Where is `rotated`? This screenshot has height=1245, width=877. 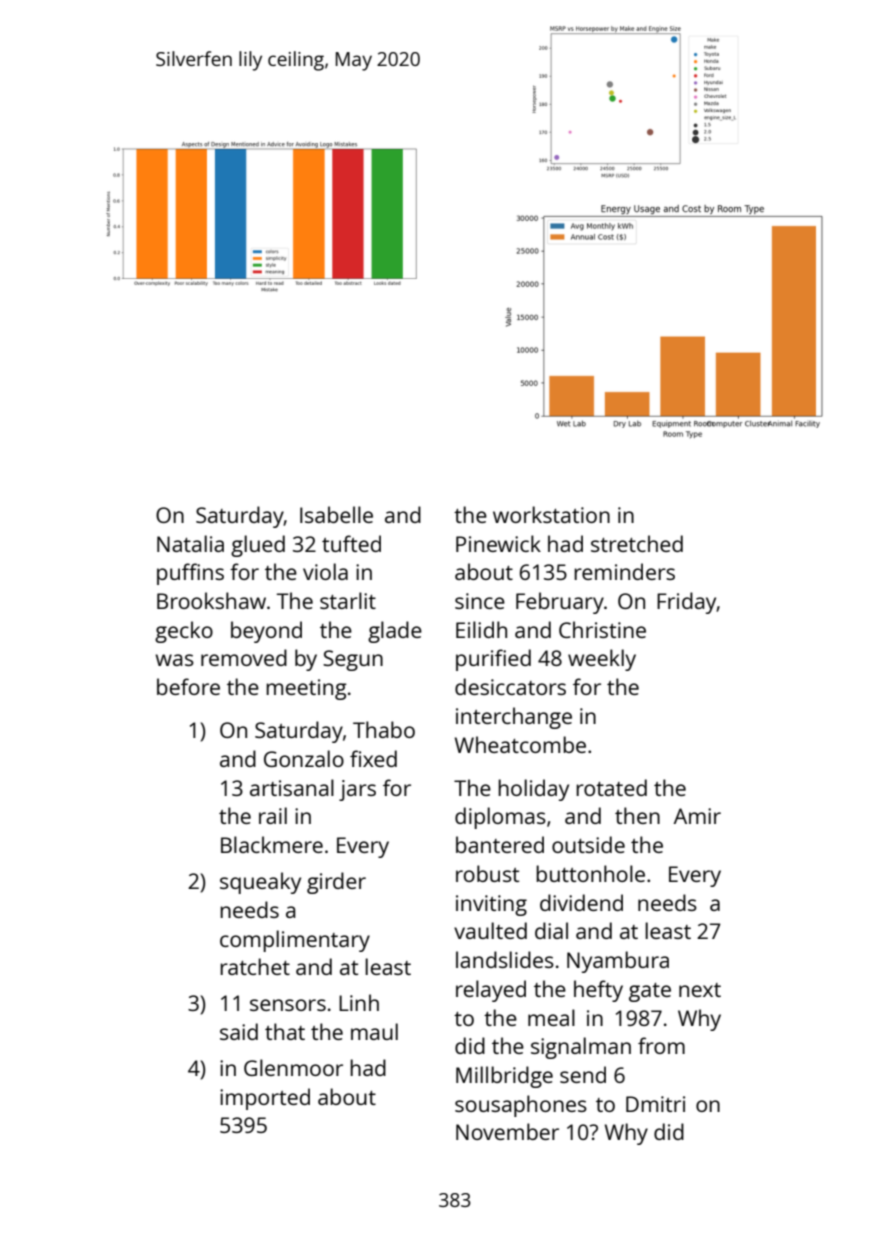
rotated is located at coordinates (611, 787).
